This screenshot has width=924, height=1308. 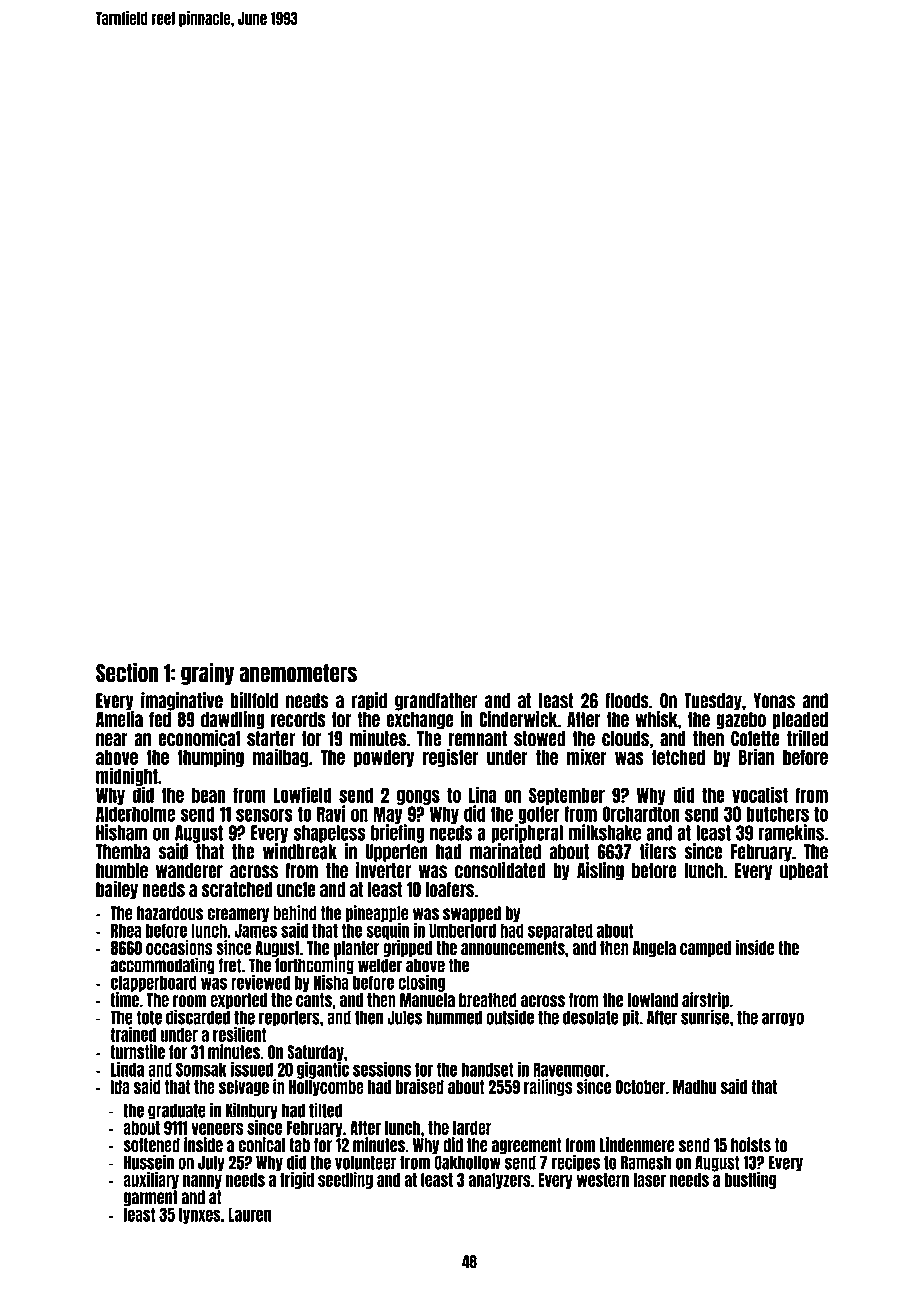 What do you see at coordinates (209, 795) in the screenshot?
I see `bean` at bounding box center [209, 795].
